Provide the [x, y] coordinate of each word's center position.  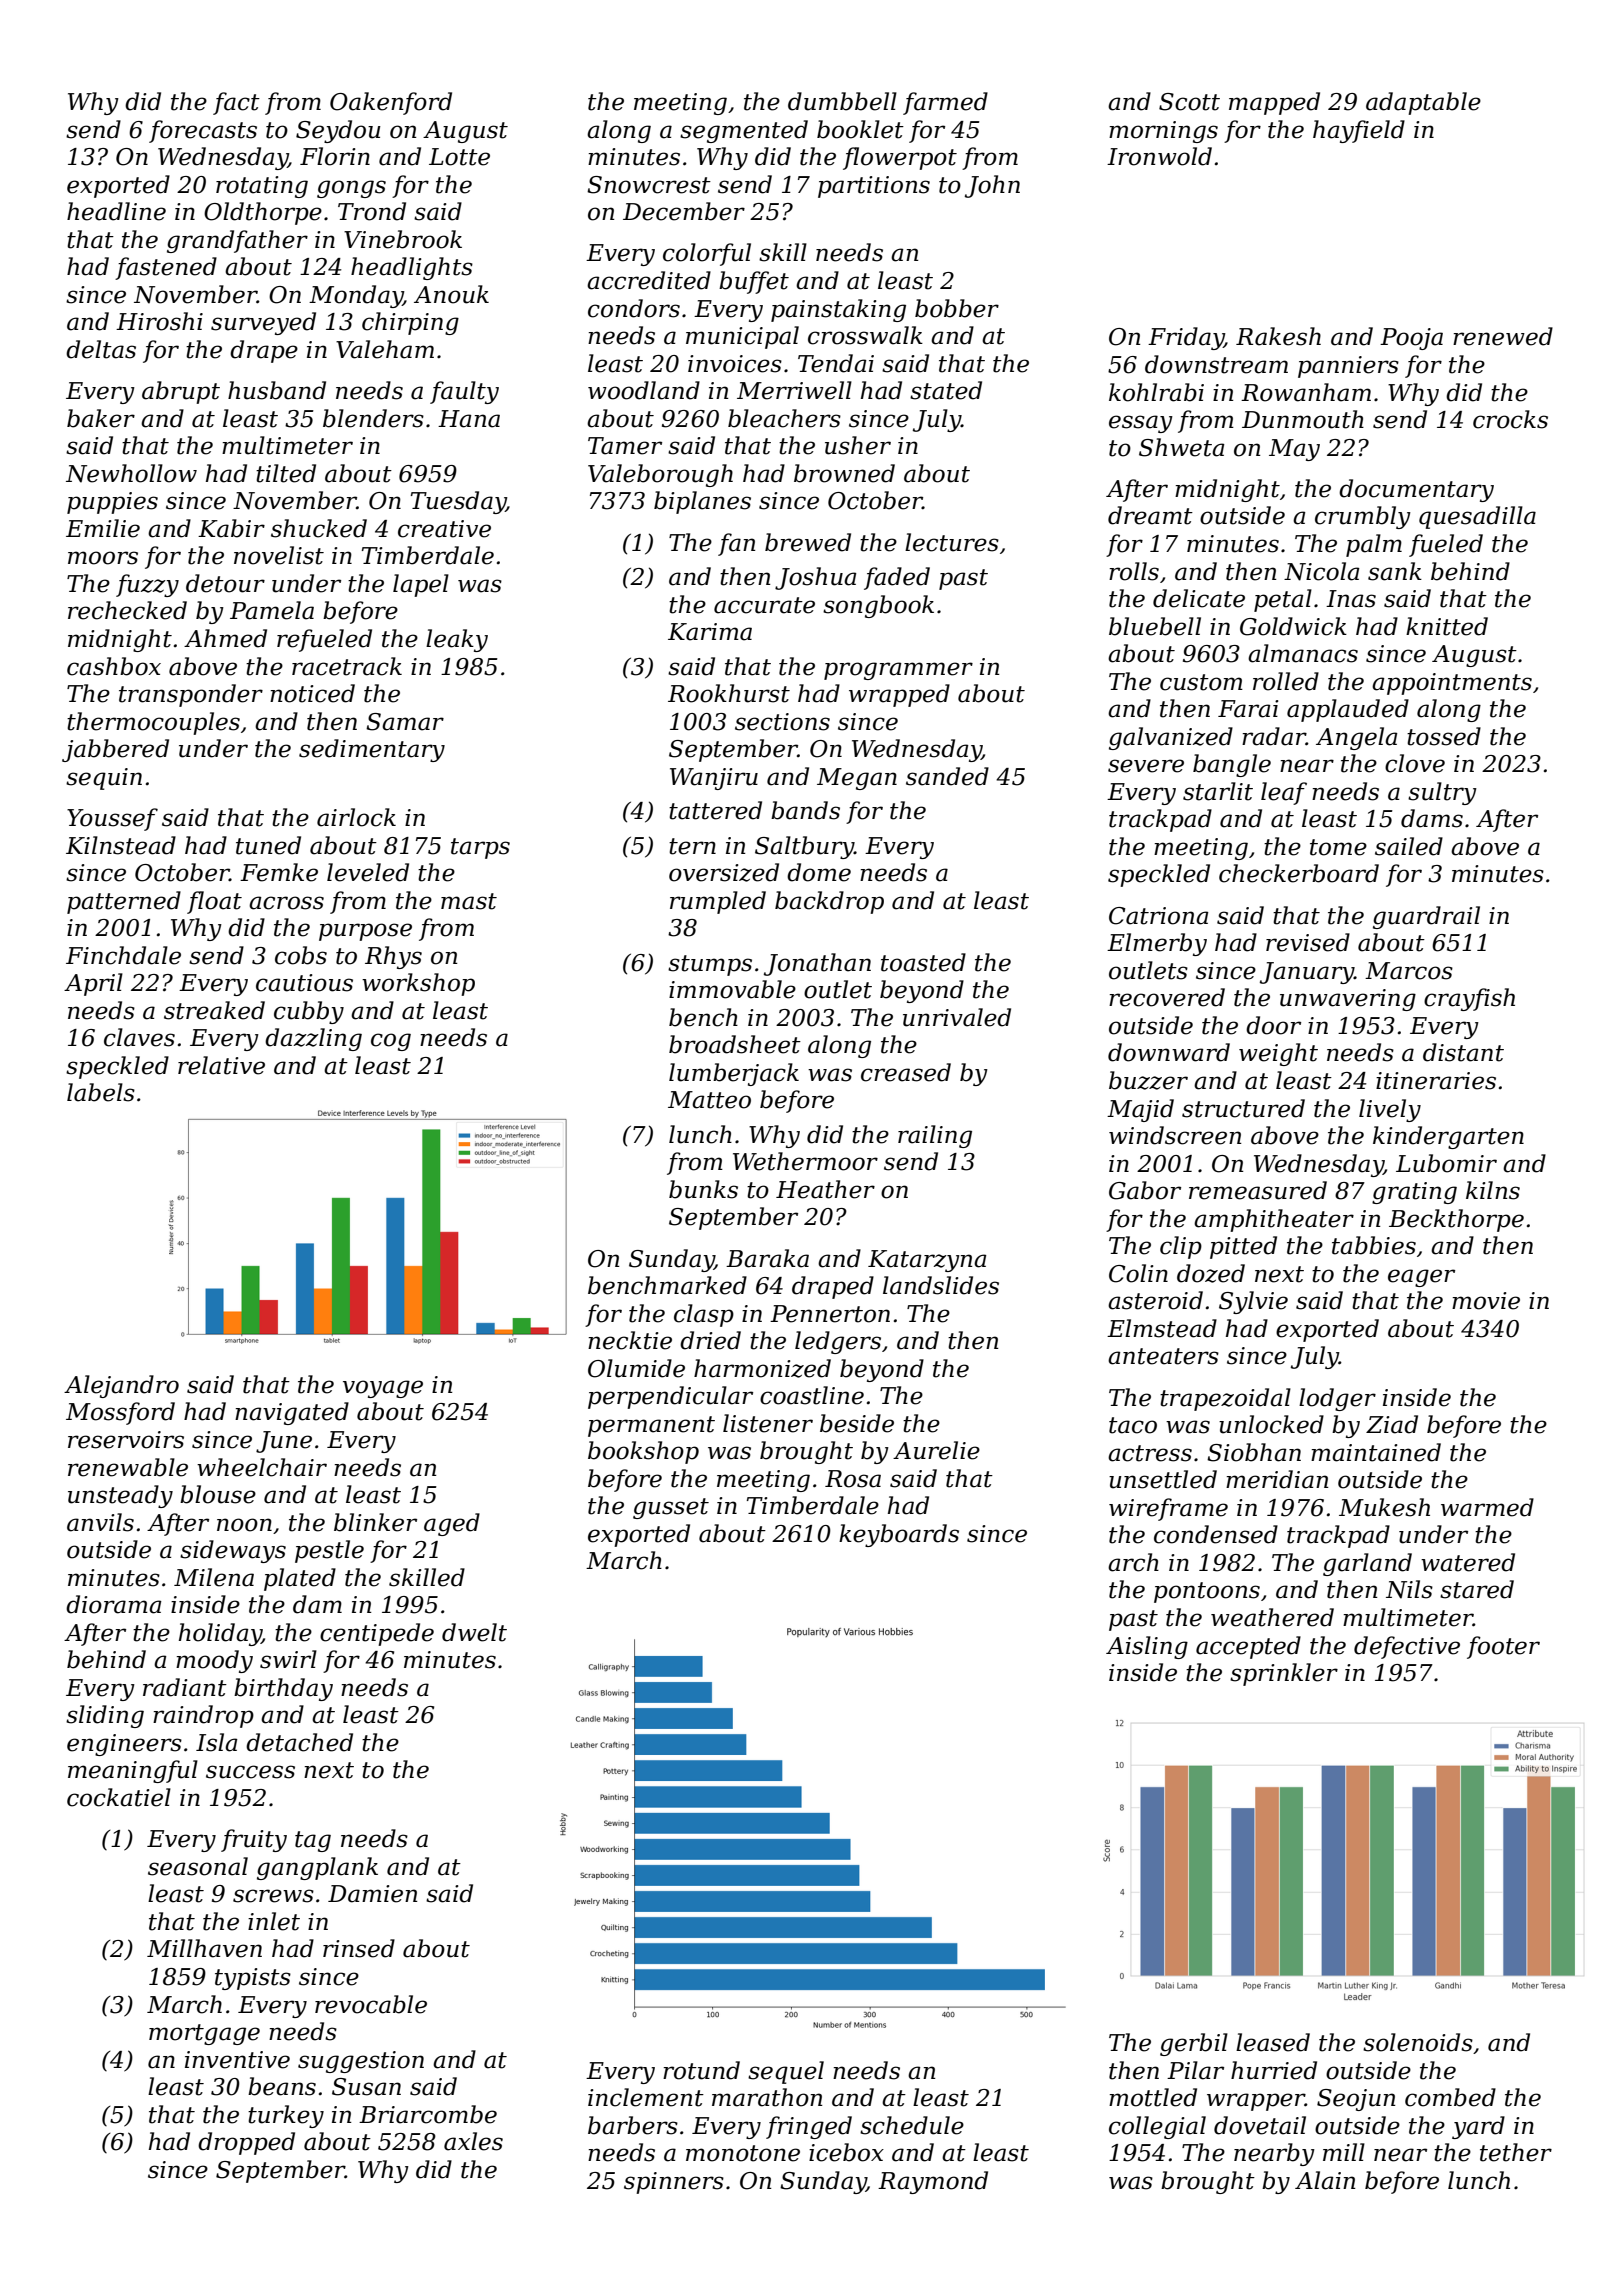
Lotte [459, 157]
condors [634, 308]
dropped [246, 2143]
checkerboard [1299, 873]
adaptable [1423, 103]
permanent [651, 1426]
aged [452, 1524]
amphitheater [1274, 1220]
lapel [421, 585]
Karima [710, 632]
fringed [809, 2127]
